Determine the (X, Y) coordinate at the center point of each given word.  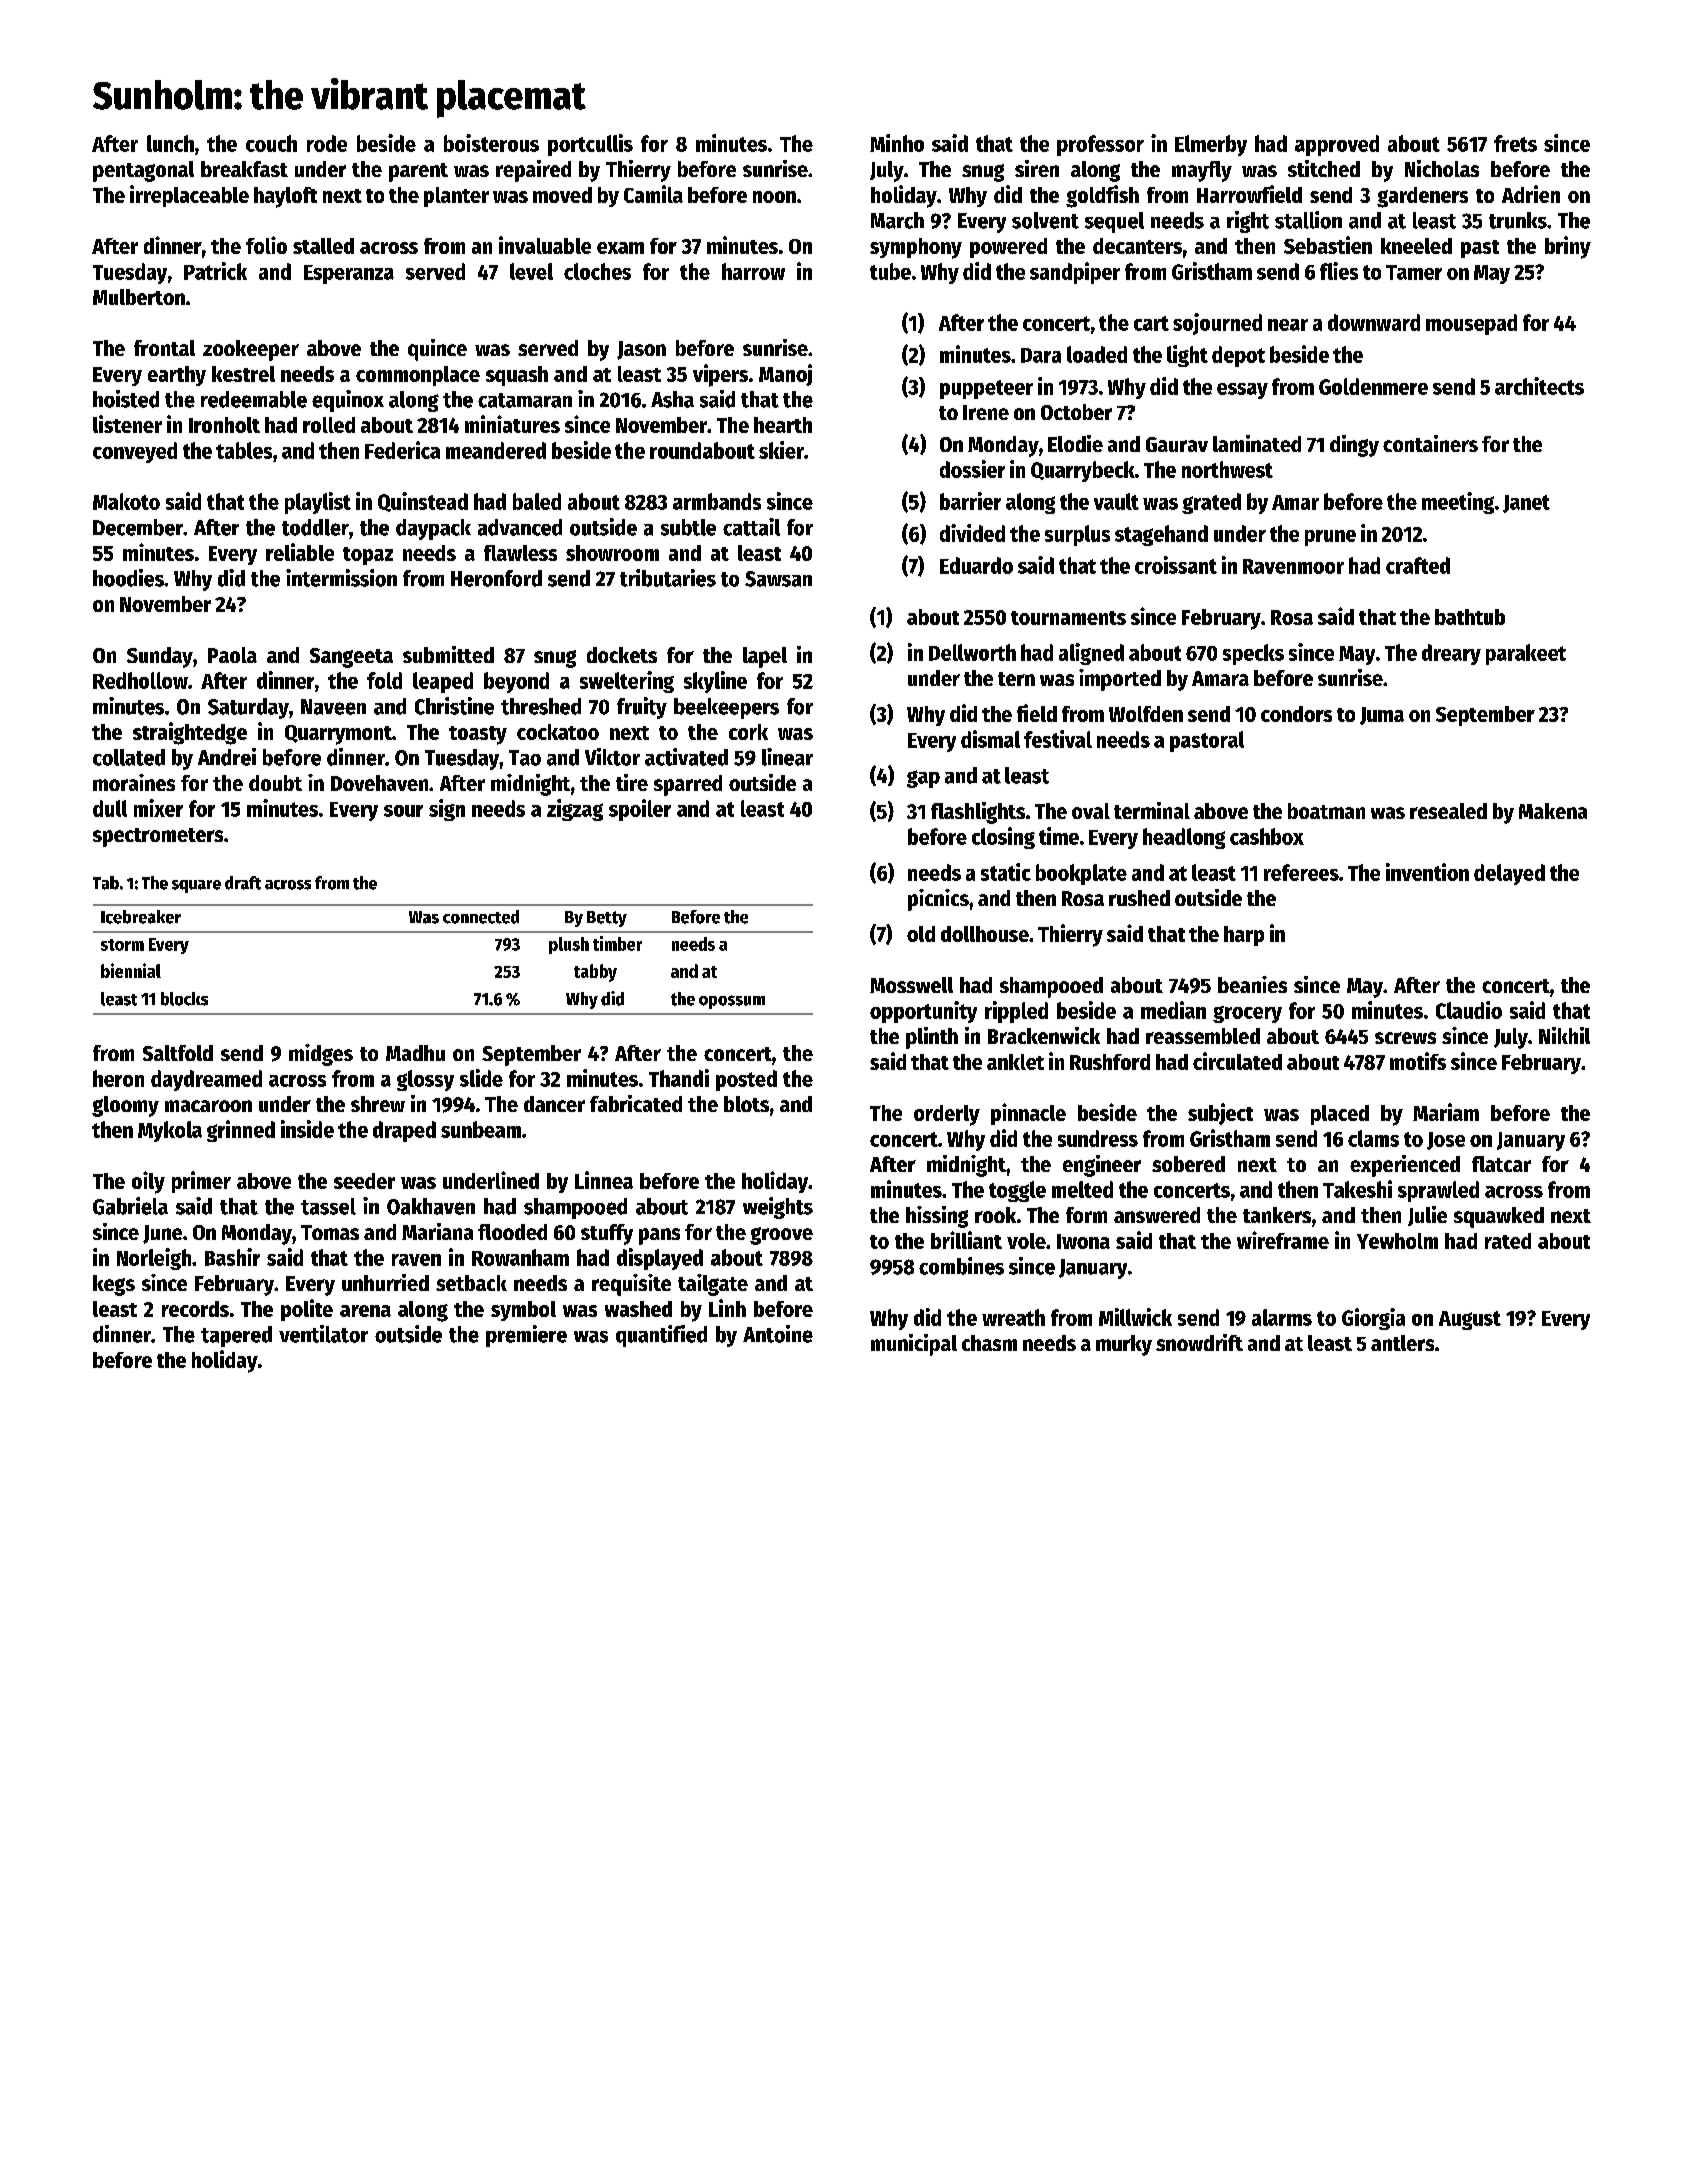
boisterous (491, 143)
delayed (1509, 874)
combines (961, 1266)
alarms (1282, 1317)
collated (129, 757)
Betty (607, 919)
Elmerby (1211, 145)
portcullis (590, 145)
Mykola (170, 1131)
